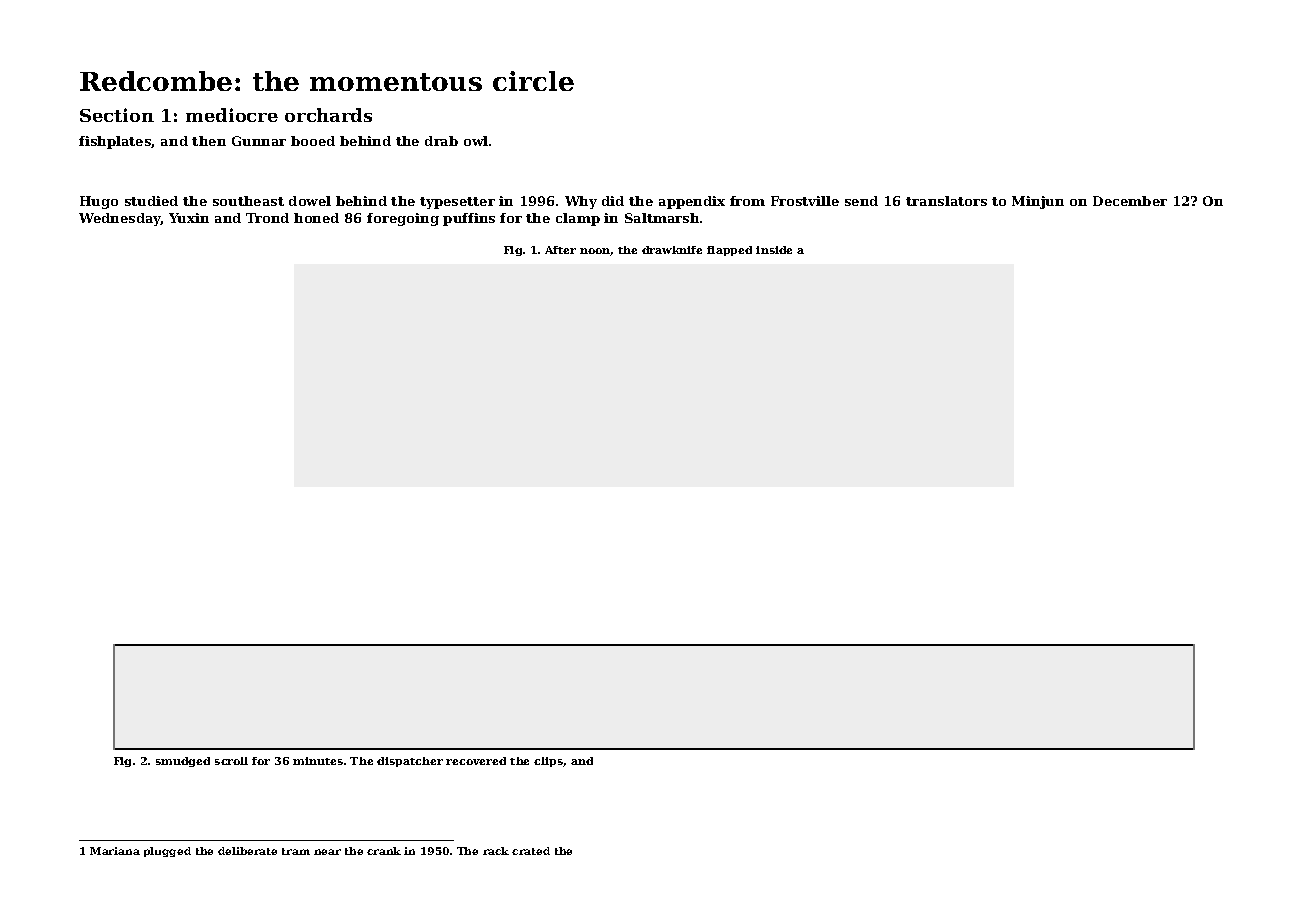  What do you see at coordinates (231, 761) in the screenshot?
I see `scroll` at bounding box center [231, 761].
